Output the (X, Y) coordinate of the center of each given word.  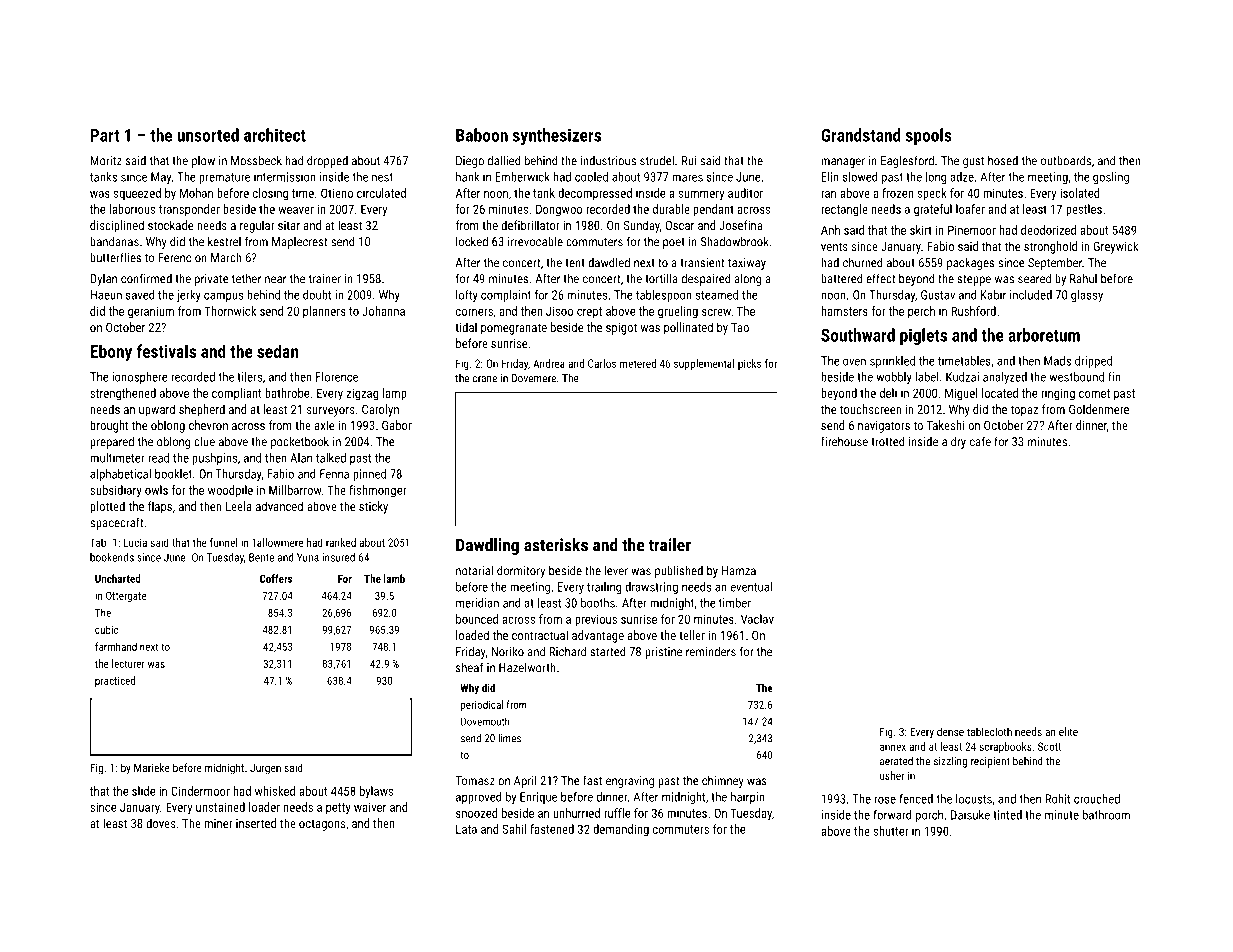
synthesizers (557, 136)
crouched (1097, 799)
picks (749, 364)
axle (324, 425)
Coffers (276, 578)
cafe (980, 441)
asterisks (556, 545)
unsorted (208, 135)
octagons (322, 825)
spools (929, 136)
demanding (621, 830)
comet (1094, 393)
